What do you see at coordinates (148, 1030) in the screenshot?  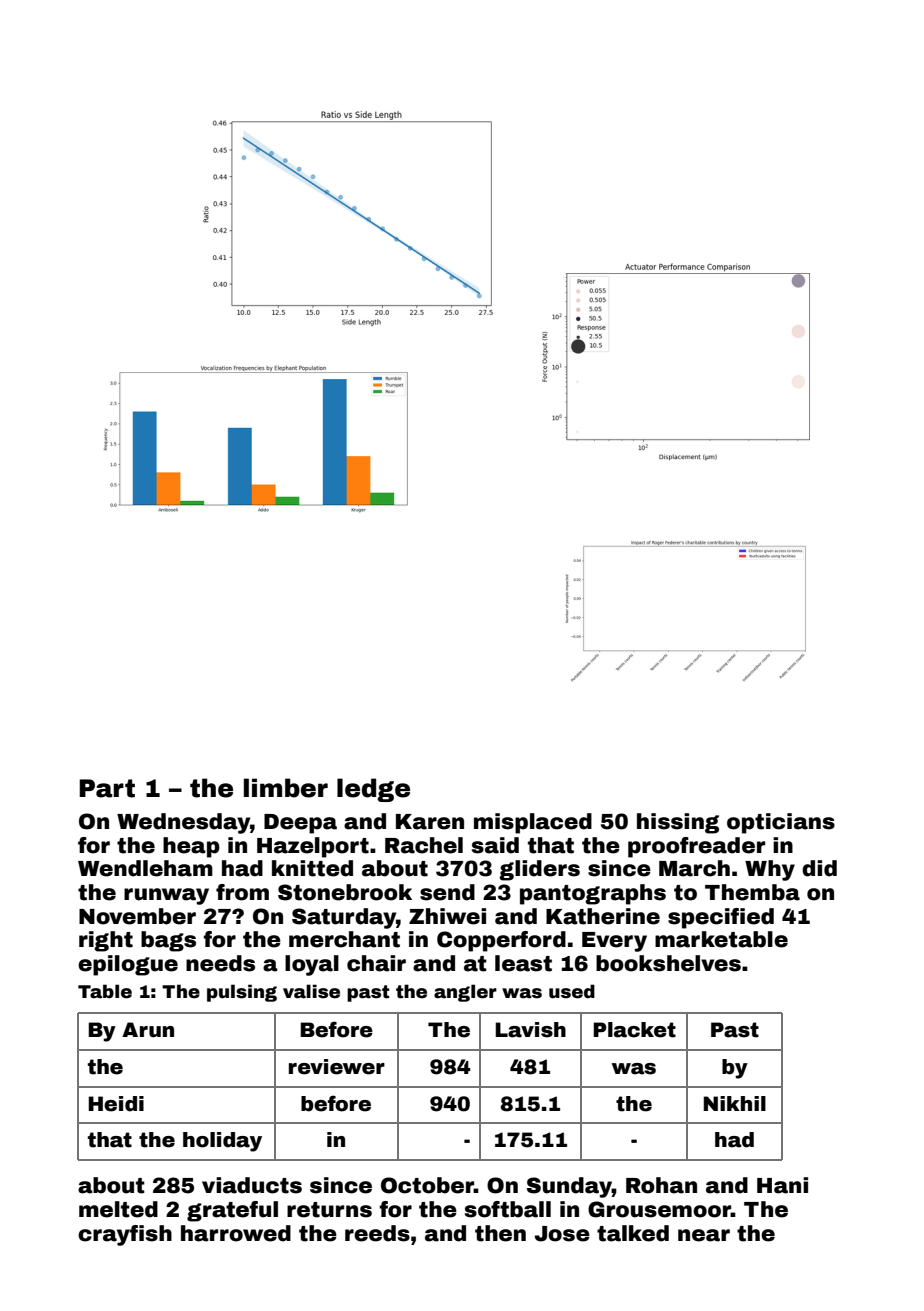 I see `Arun` at bounding box center [148, 1030].
